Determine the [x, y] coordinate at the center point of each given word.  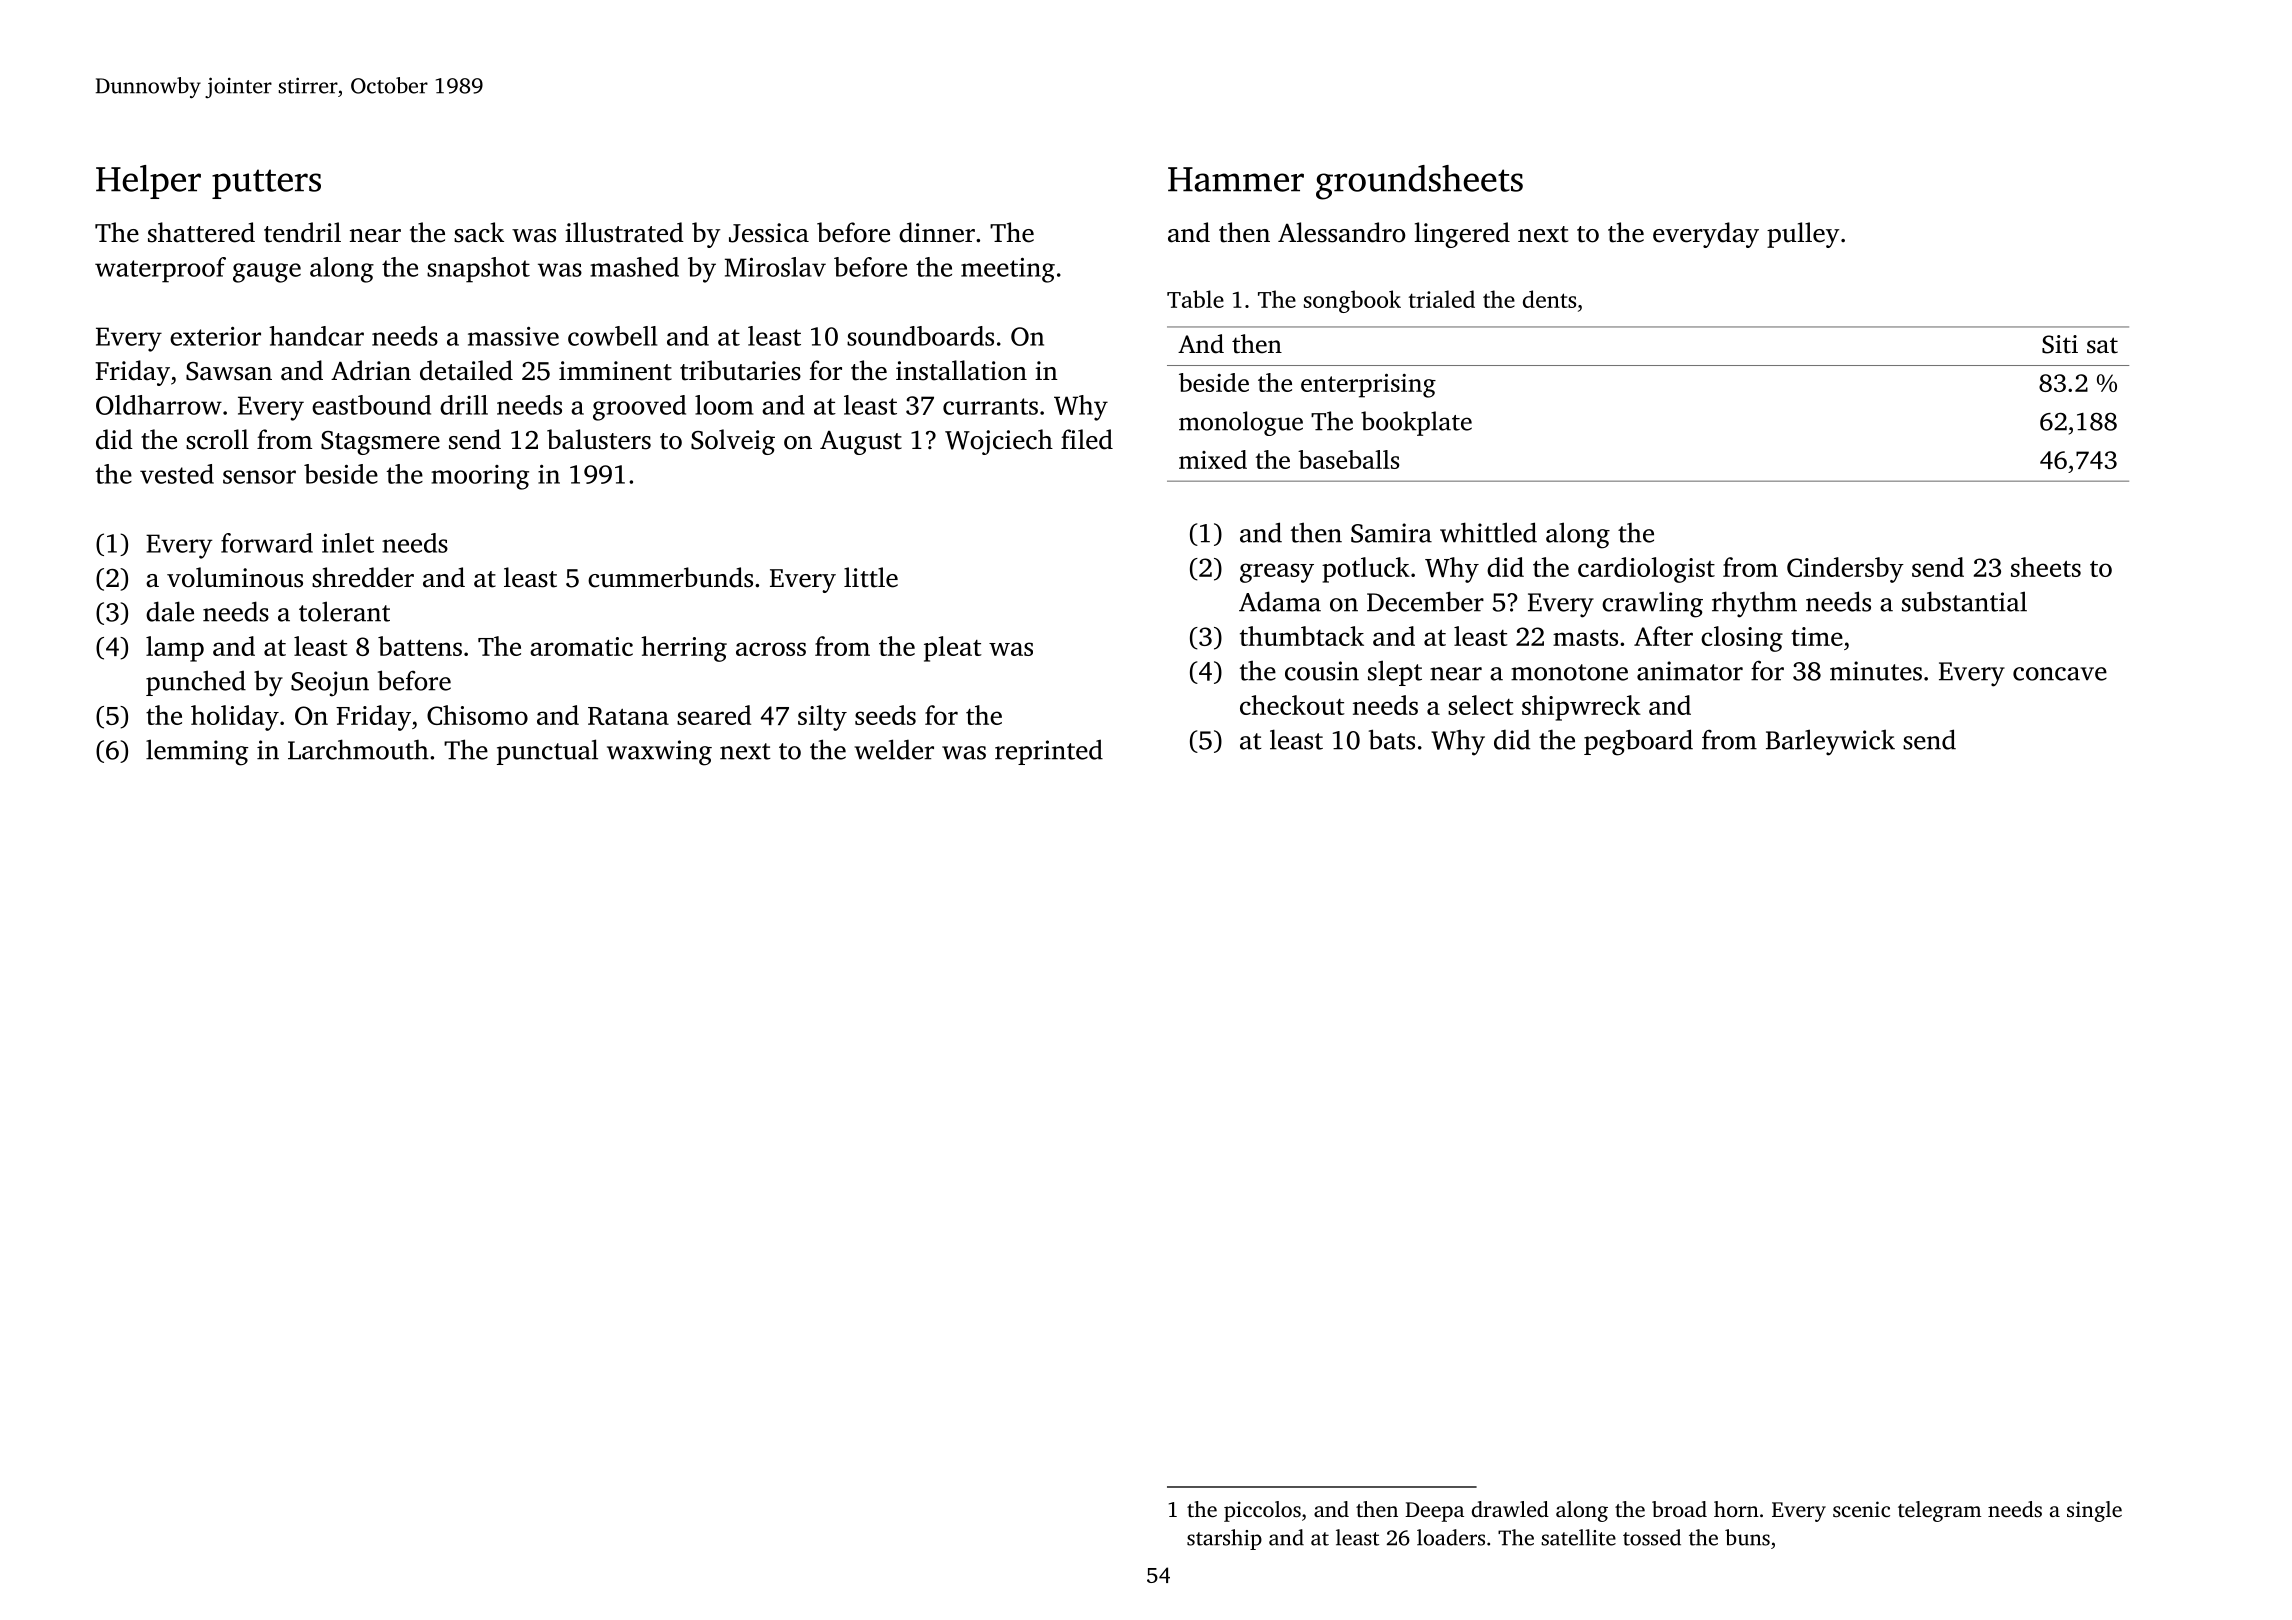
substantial [1964, 601]
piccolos [1262, 1511]
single [2094, 1511]
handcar [316, 336]
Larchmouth [358, 749]
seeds [885, 715]
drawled [1510, 1509]
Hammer [1236, 179]
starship [1224, 1539]
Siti [2060, 344]
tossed [1652, 1537]
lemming [197, 752]
